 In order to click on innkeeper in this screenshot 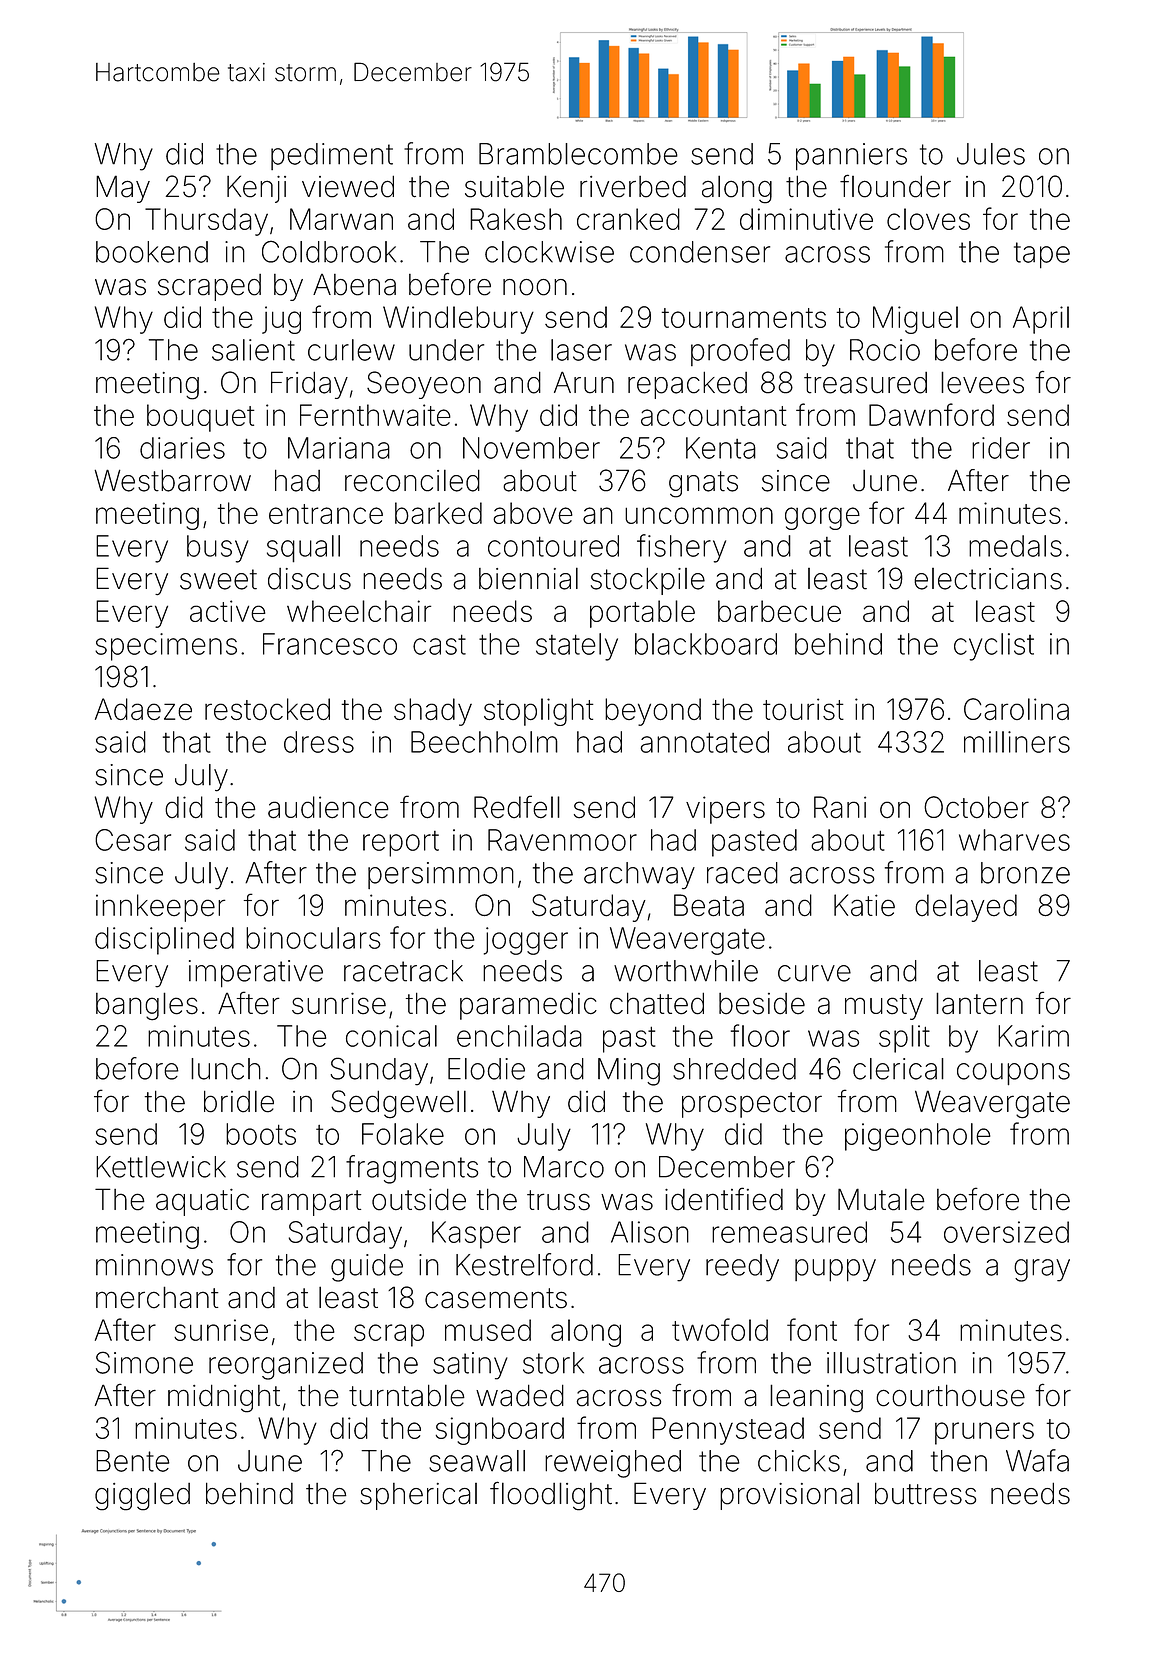, I will do `click(161, 908)`.
